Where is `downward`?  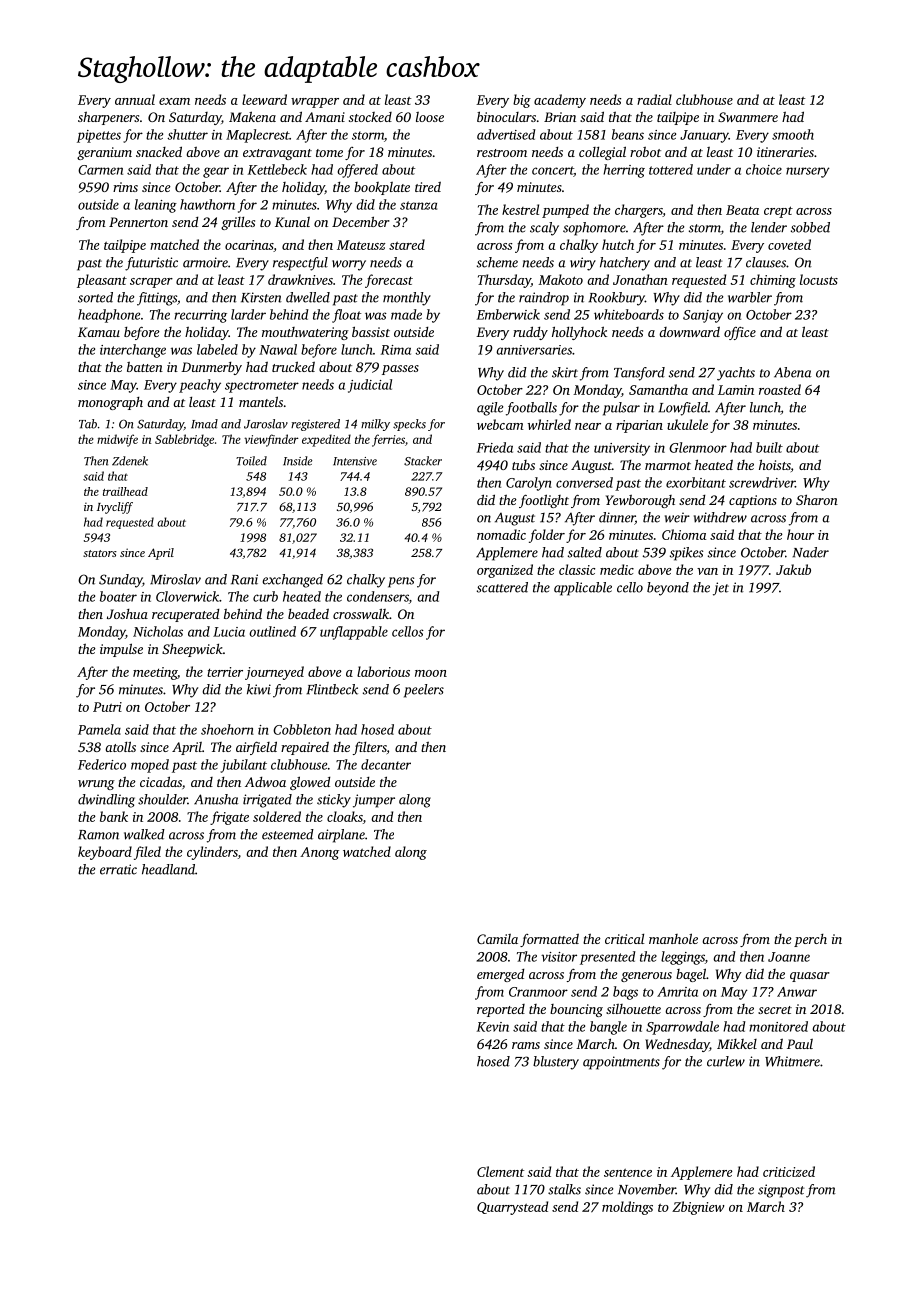 downward is located at coordinates (689, 332).
